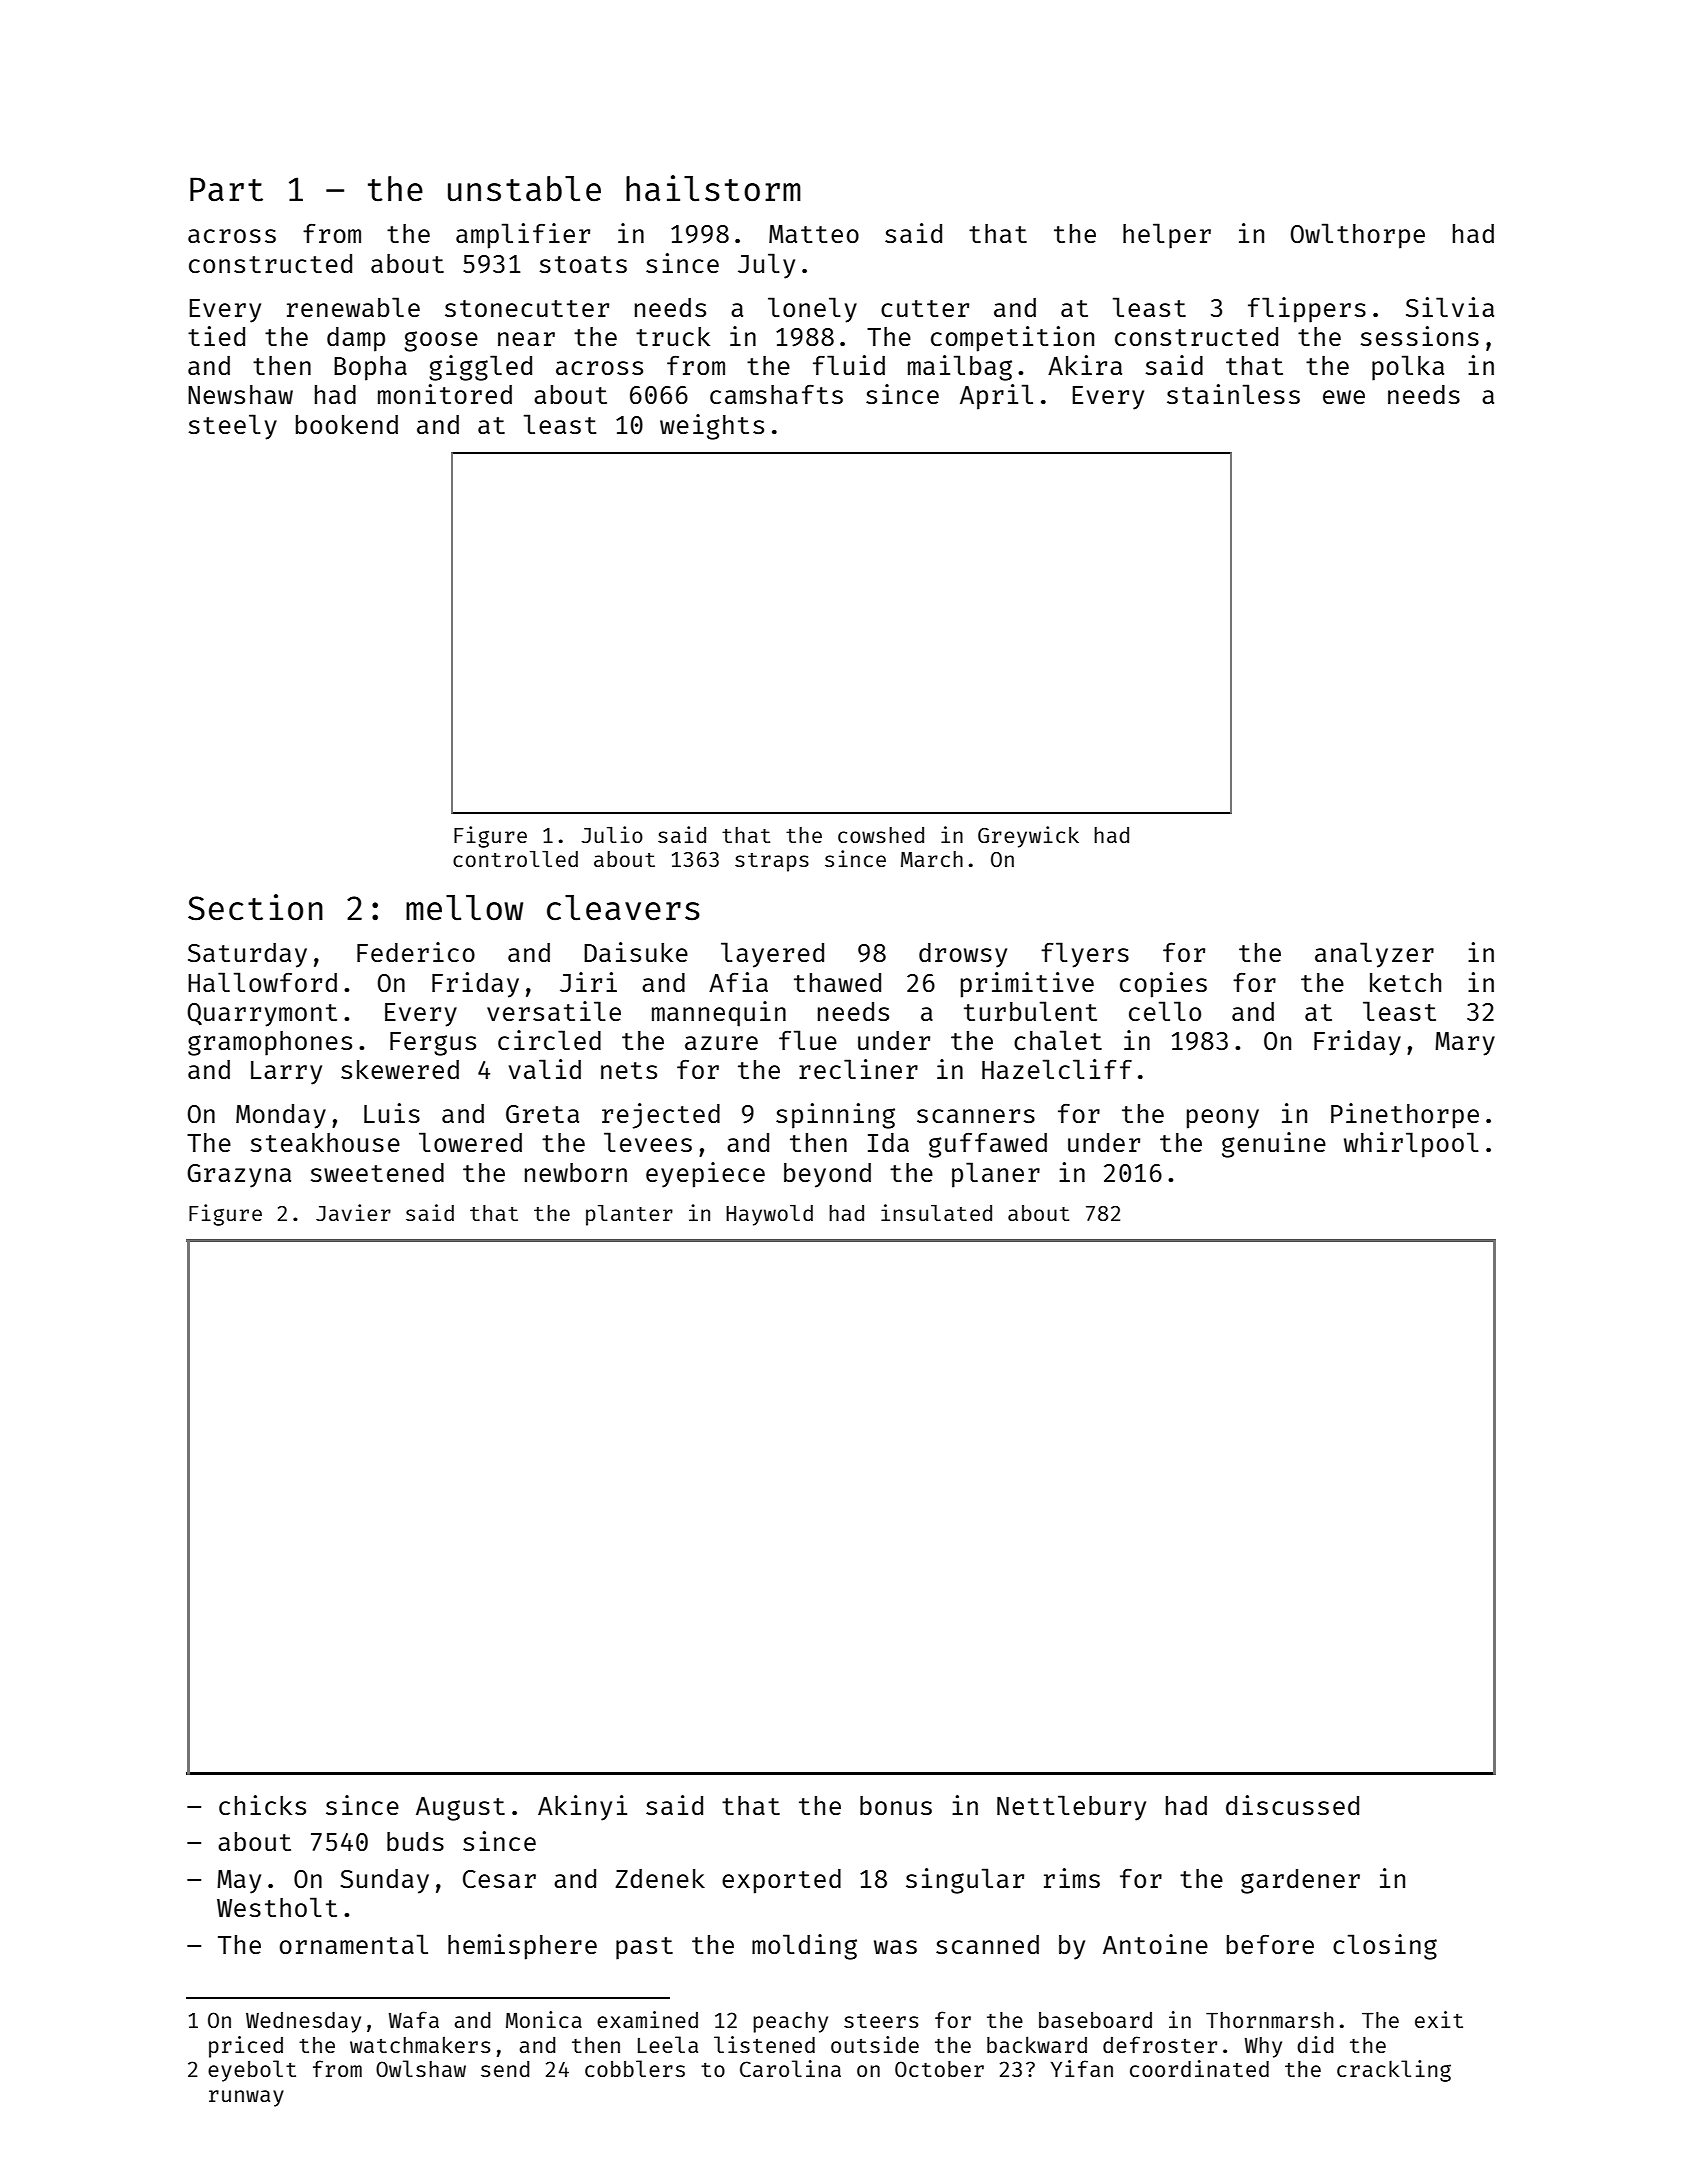 The width and height of the page is (1683, 2178). Describe the element at coordinates (712, 427) in the page. I see `weights` at that location.
